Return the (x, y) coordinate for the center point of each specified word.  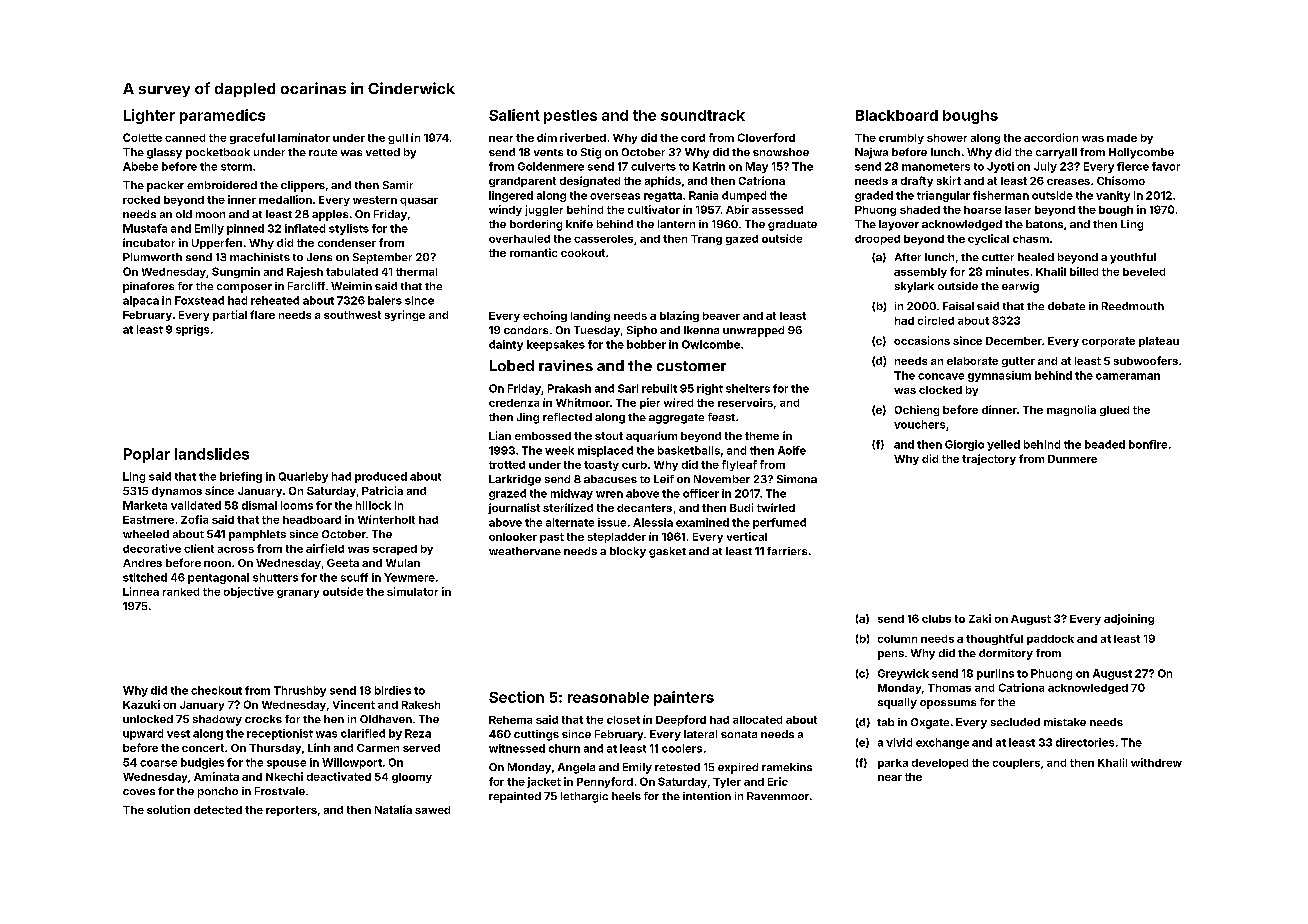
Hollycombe (1141, 153)
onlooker (513, 537)
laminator (304, 137)
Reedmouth (1133, 306)
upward (143, 734)
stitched (145, 577)
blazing (679, 316)
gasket (667, 552)
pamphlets (257, 535)
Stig (591, 153)
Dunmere (1072, 459)
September (382, 258)
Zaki (980, 618)
